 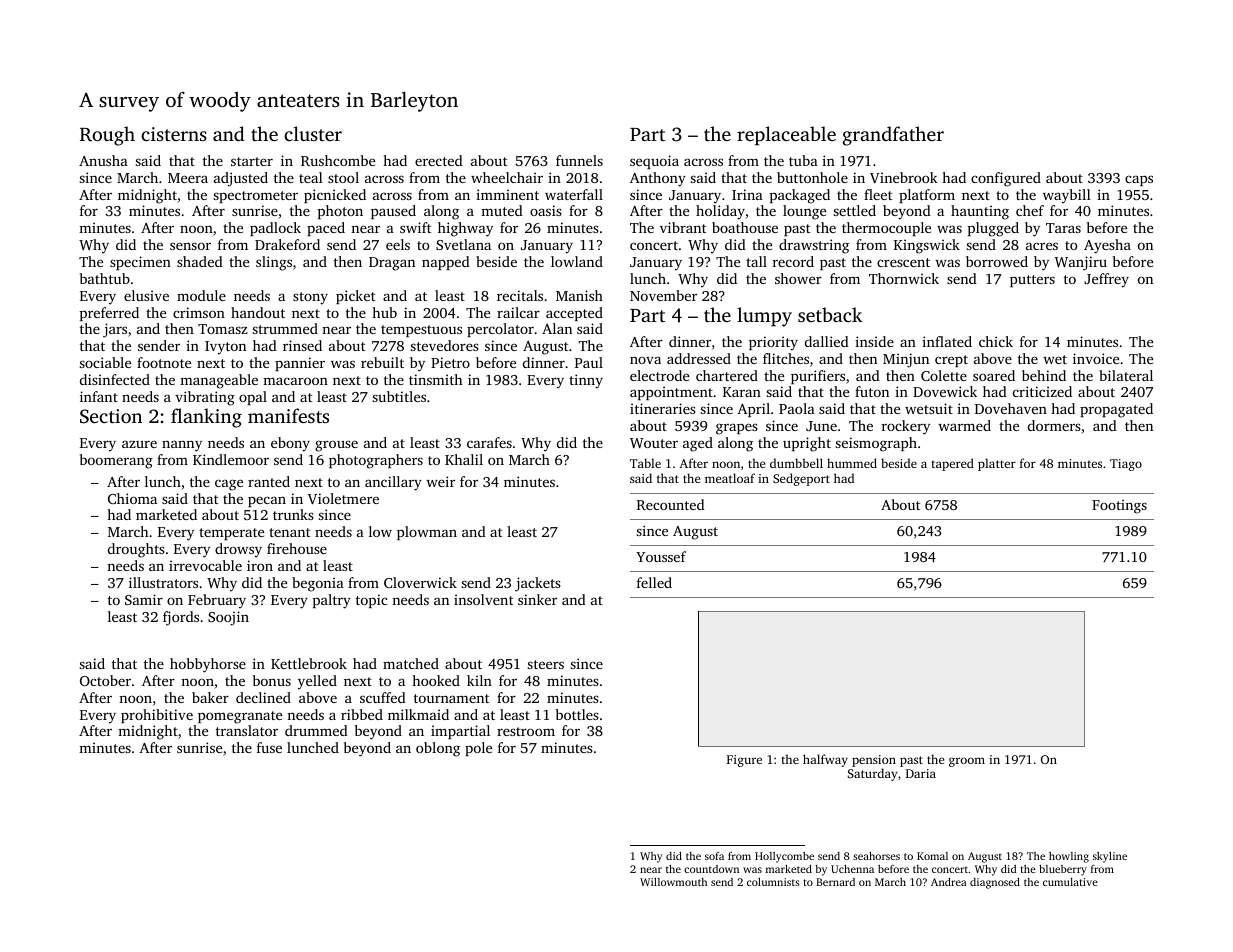 I want to click on fuse, so click(x=269, y=747).
